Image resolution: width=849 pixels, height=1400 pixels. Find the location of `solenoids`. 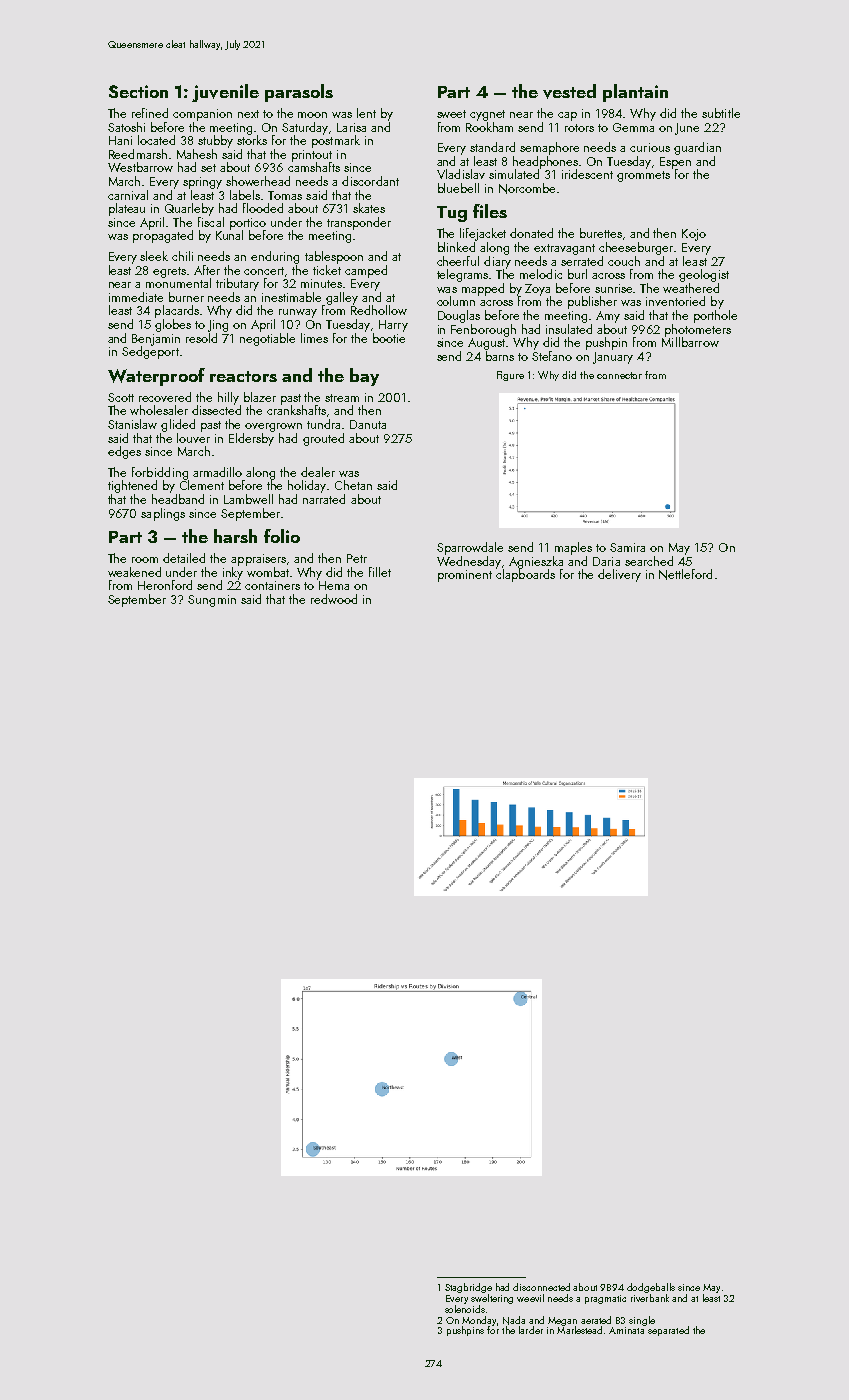

solenoids is located at coordinates (465, 1309).
